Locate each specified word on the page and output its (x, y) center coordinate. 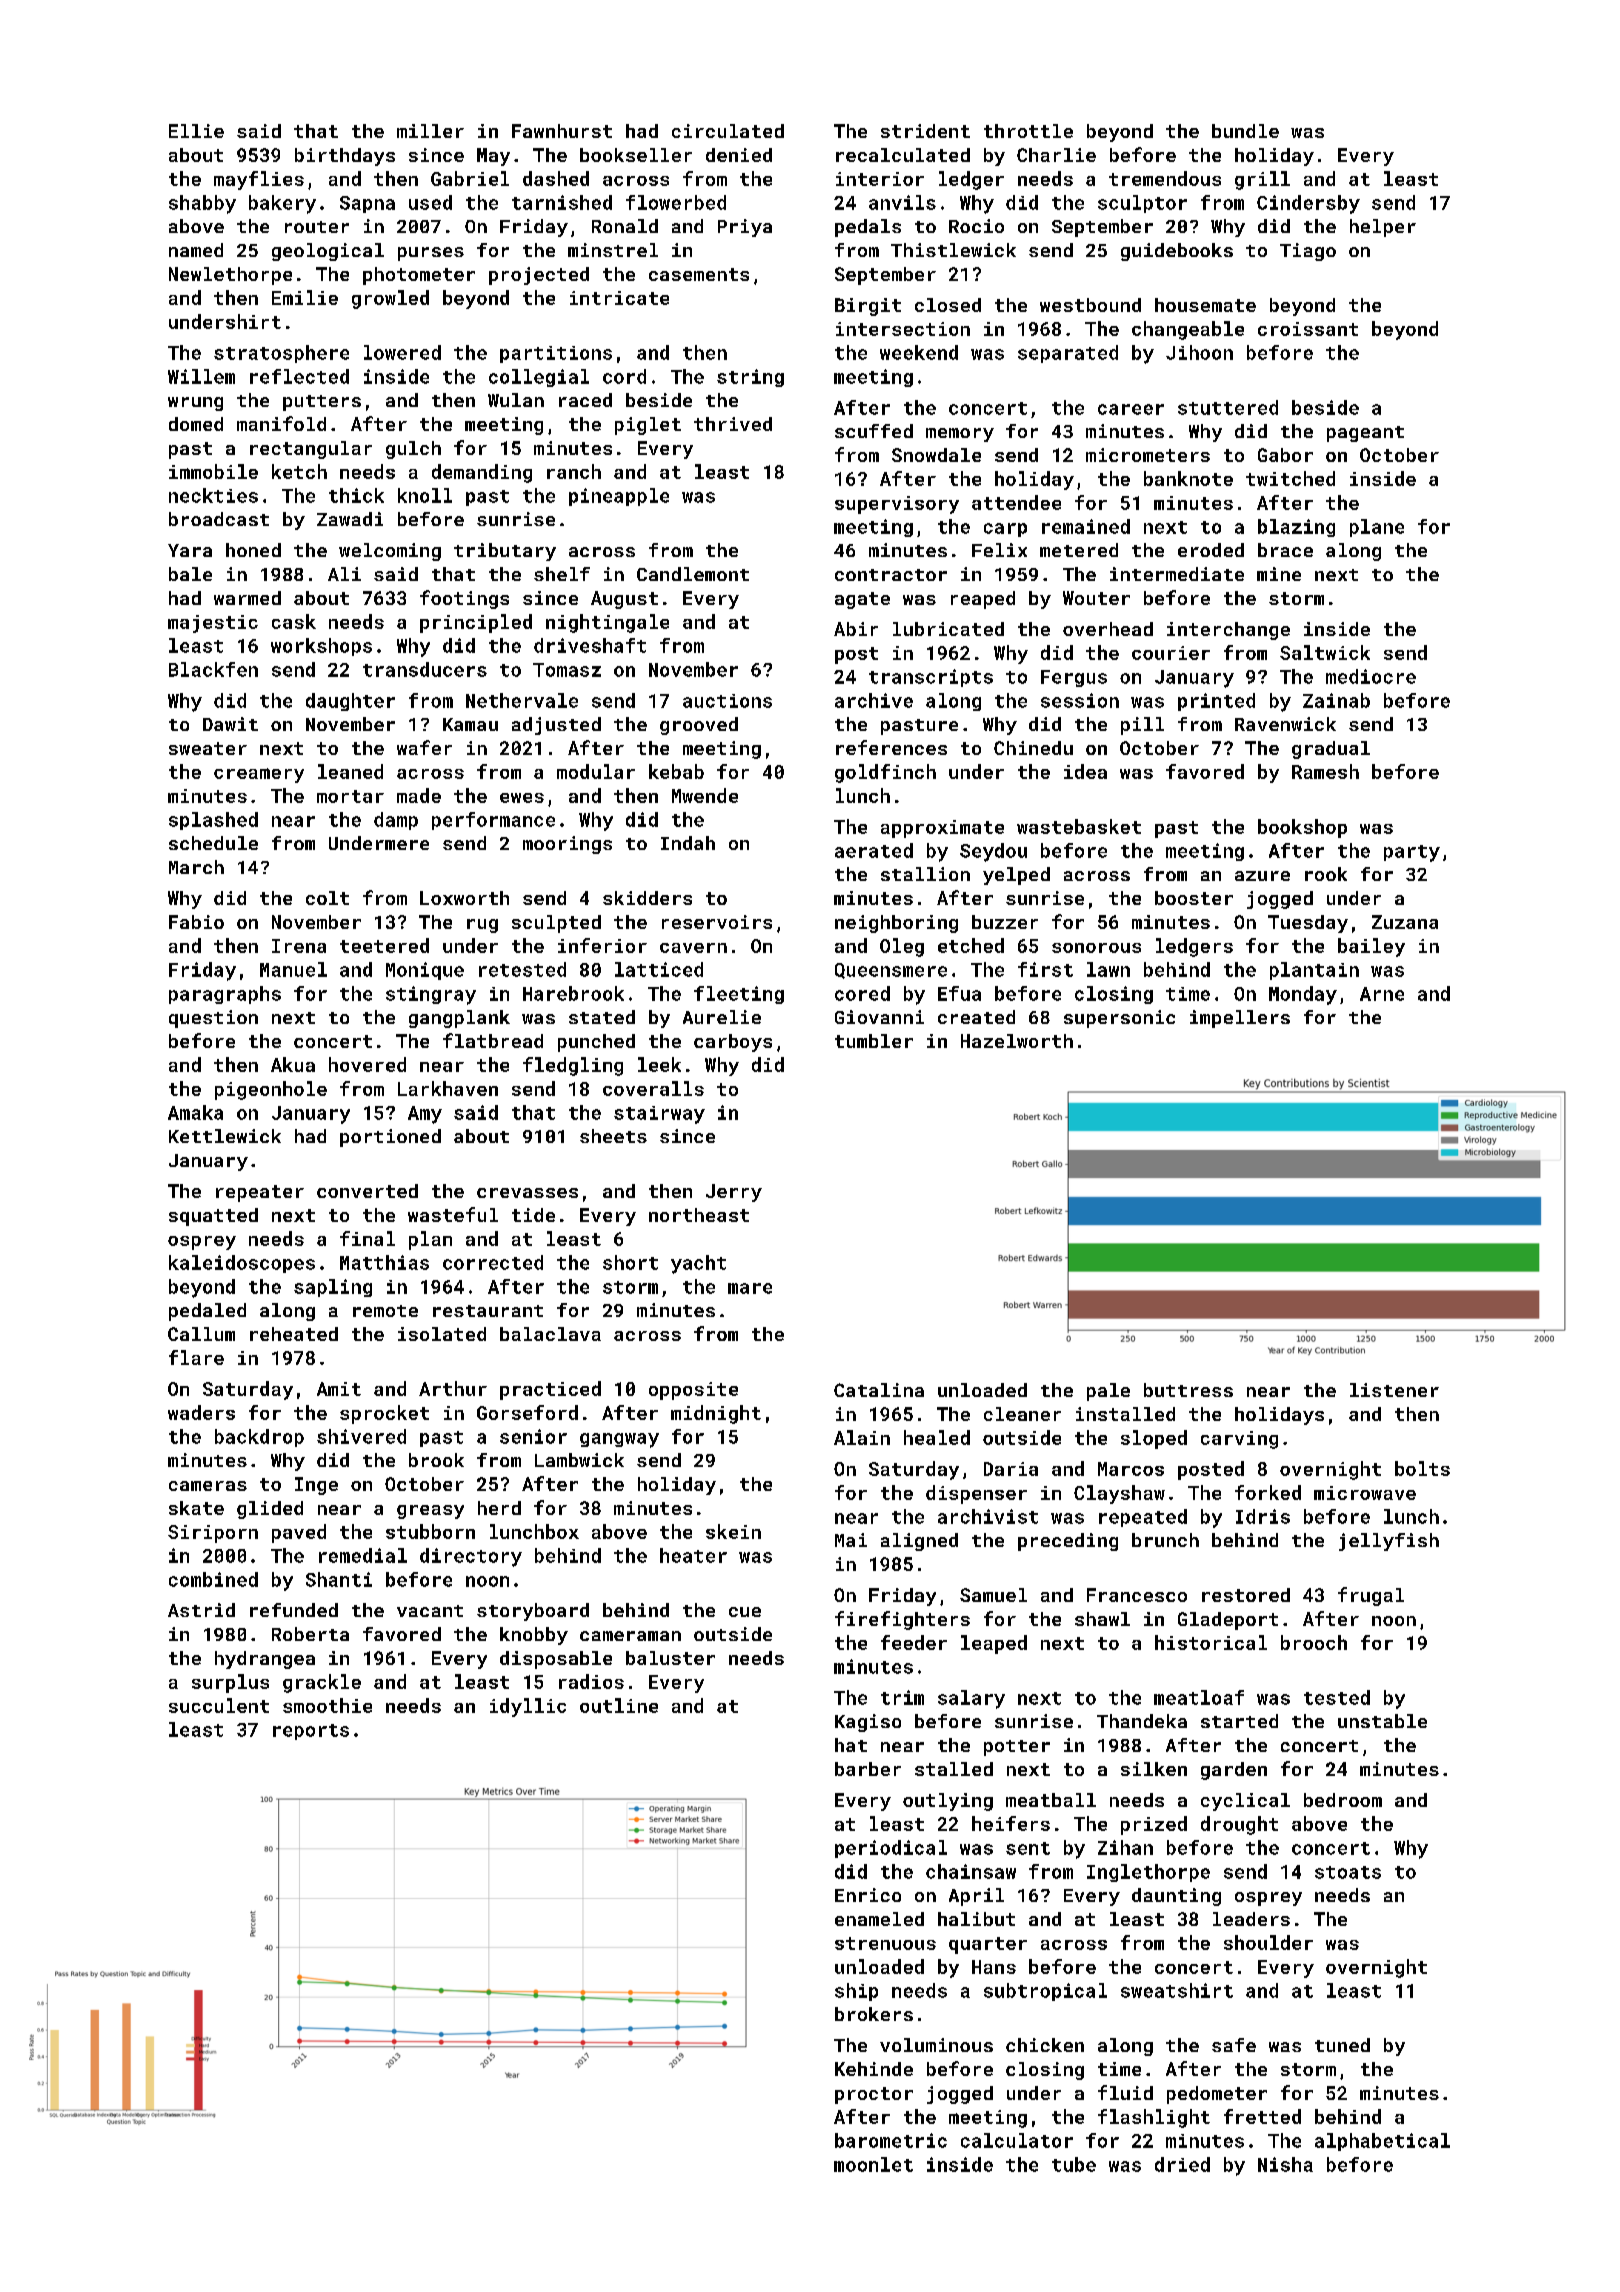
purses (431, 254)
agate (862, 600)
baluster (670, 1658)
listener (1394, 1390)
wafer (424, 747)
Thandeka (1142, 1721)
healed (937, 1437)
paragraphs (225, 995)
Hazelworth (1017, 1041)
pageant (1365, 434)
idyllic (528, 1707)
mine (1279, 574)
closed (948, 305)
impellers (1240, 1019)
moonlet (873, 2164)
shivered (361, 1436)
